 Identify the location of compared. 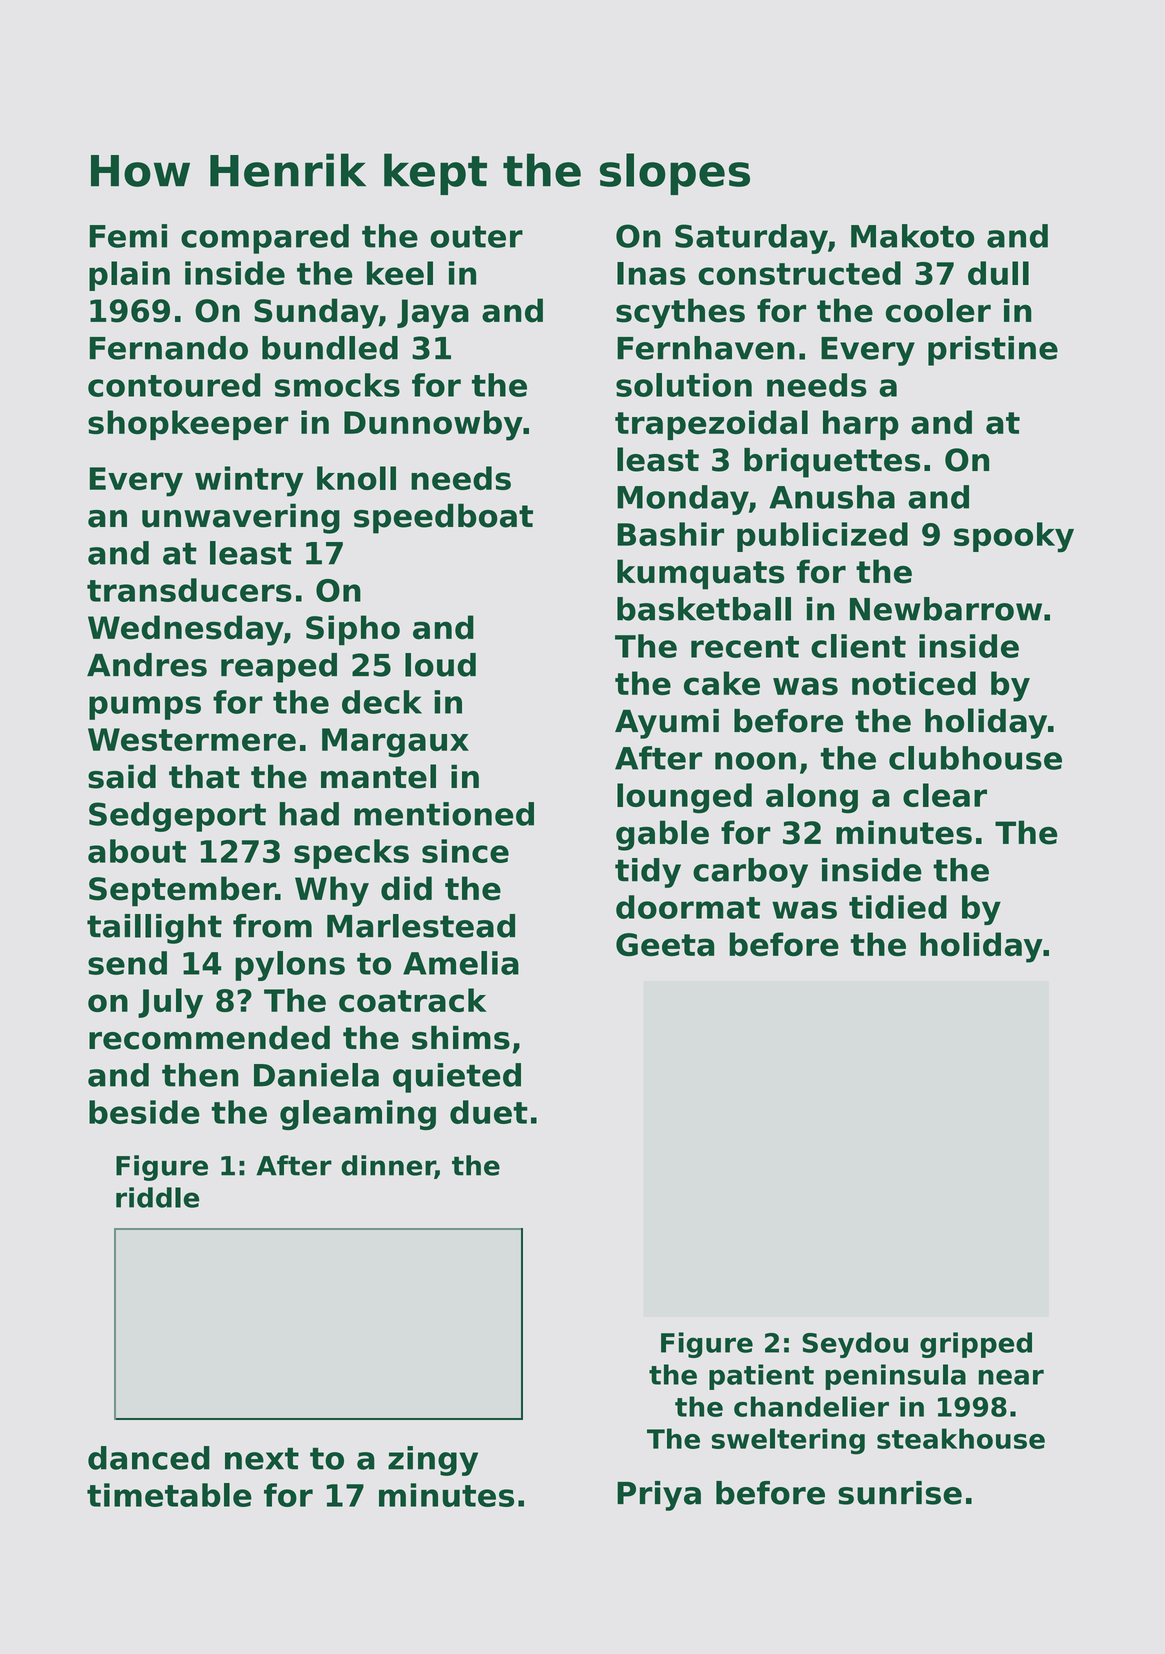
(265, 239).
